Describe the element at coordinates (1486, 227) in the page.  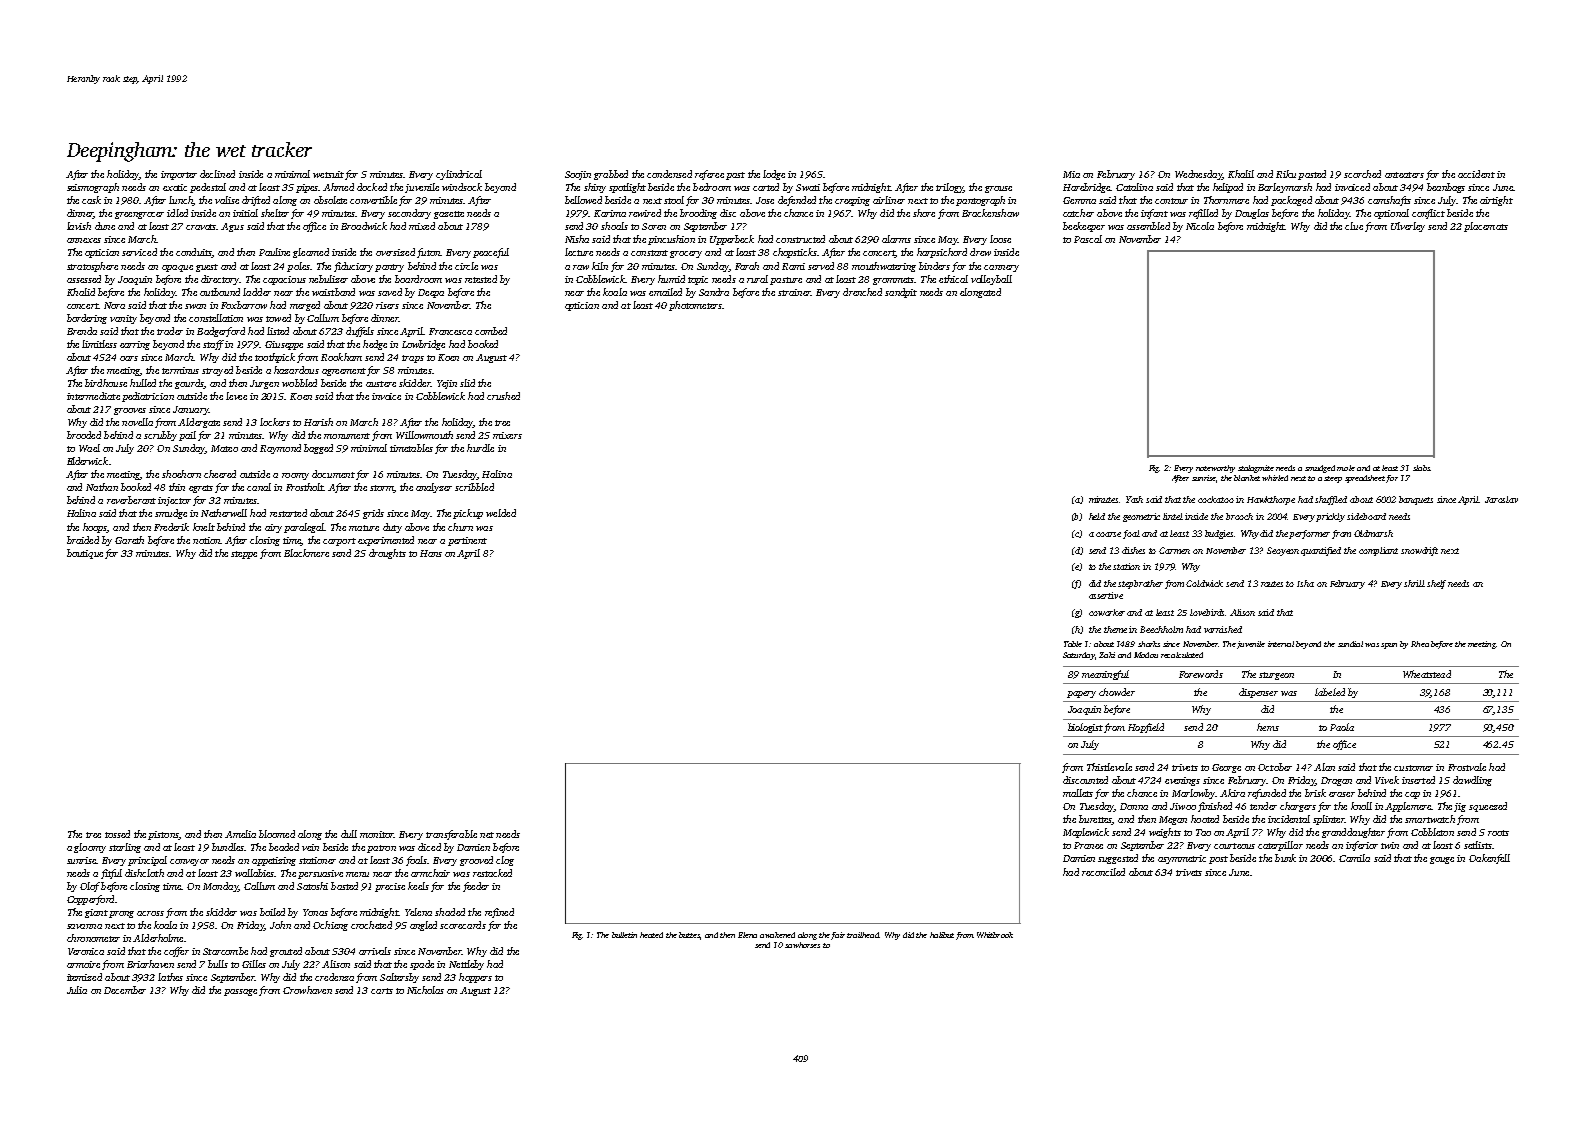
I see `placemats` at that location.
